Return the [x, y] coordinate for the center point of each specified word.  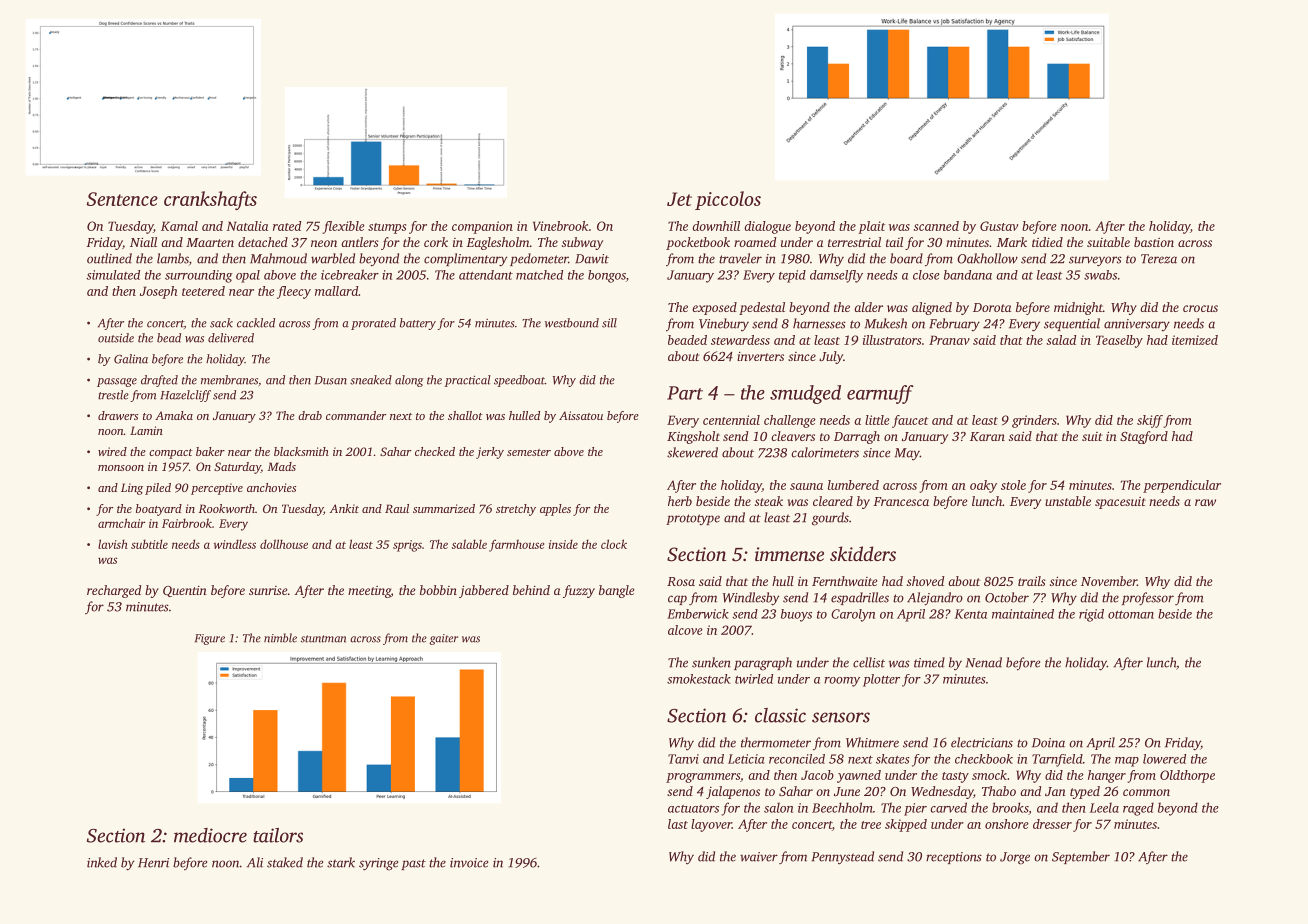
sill [609, 323]
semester [529, 452]
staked [285, 862]
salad [1061, 340]
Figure [210, 639]
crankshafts [210, 200]
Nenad [984, 662]
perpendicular [1182, 486]
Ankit [344, 508]
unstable [1068, 501]
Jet [679, 199]
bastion [1154, 242]
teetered [203, 291]
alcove [685, 630]
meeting [369, 592]
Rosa [681, 581]
